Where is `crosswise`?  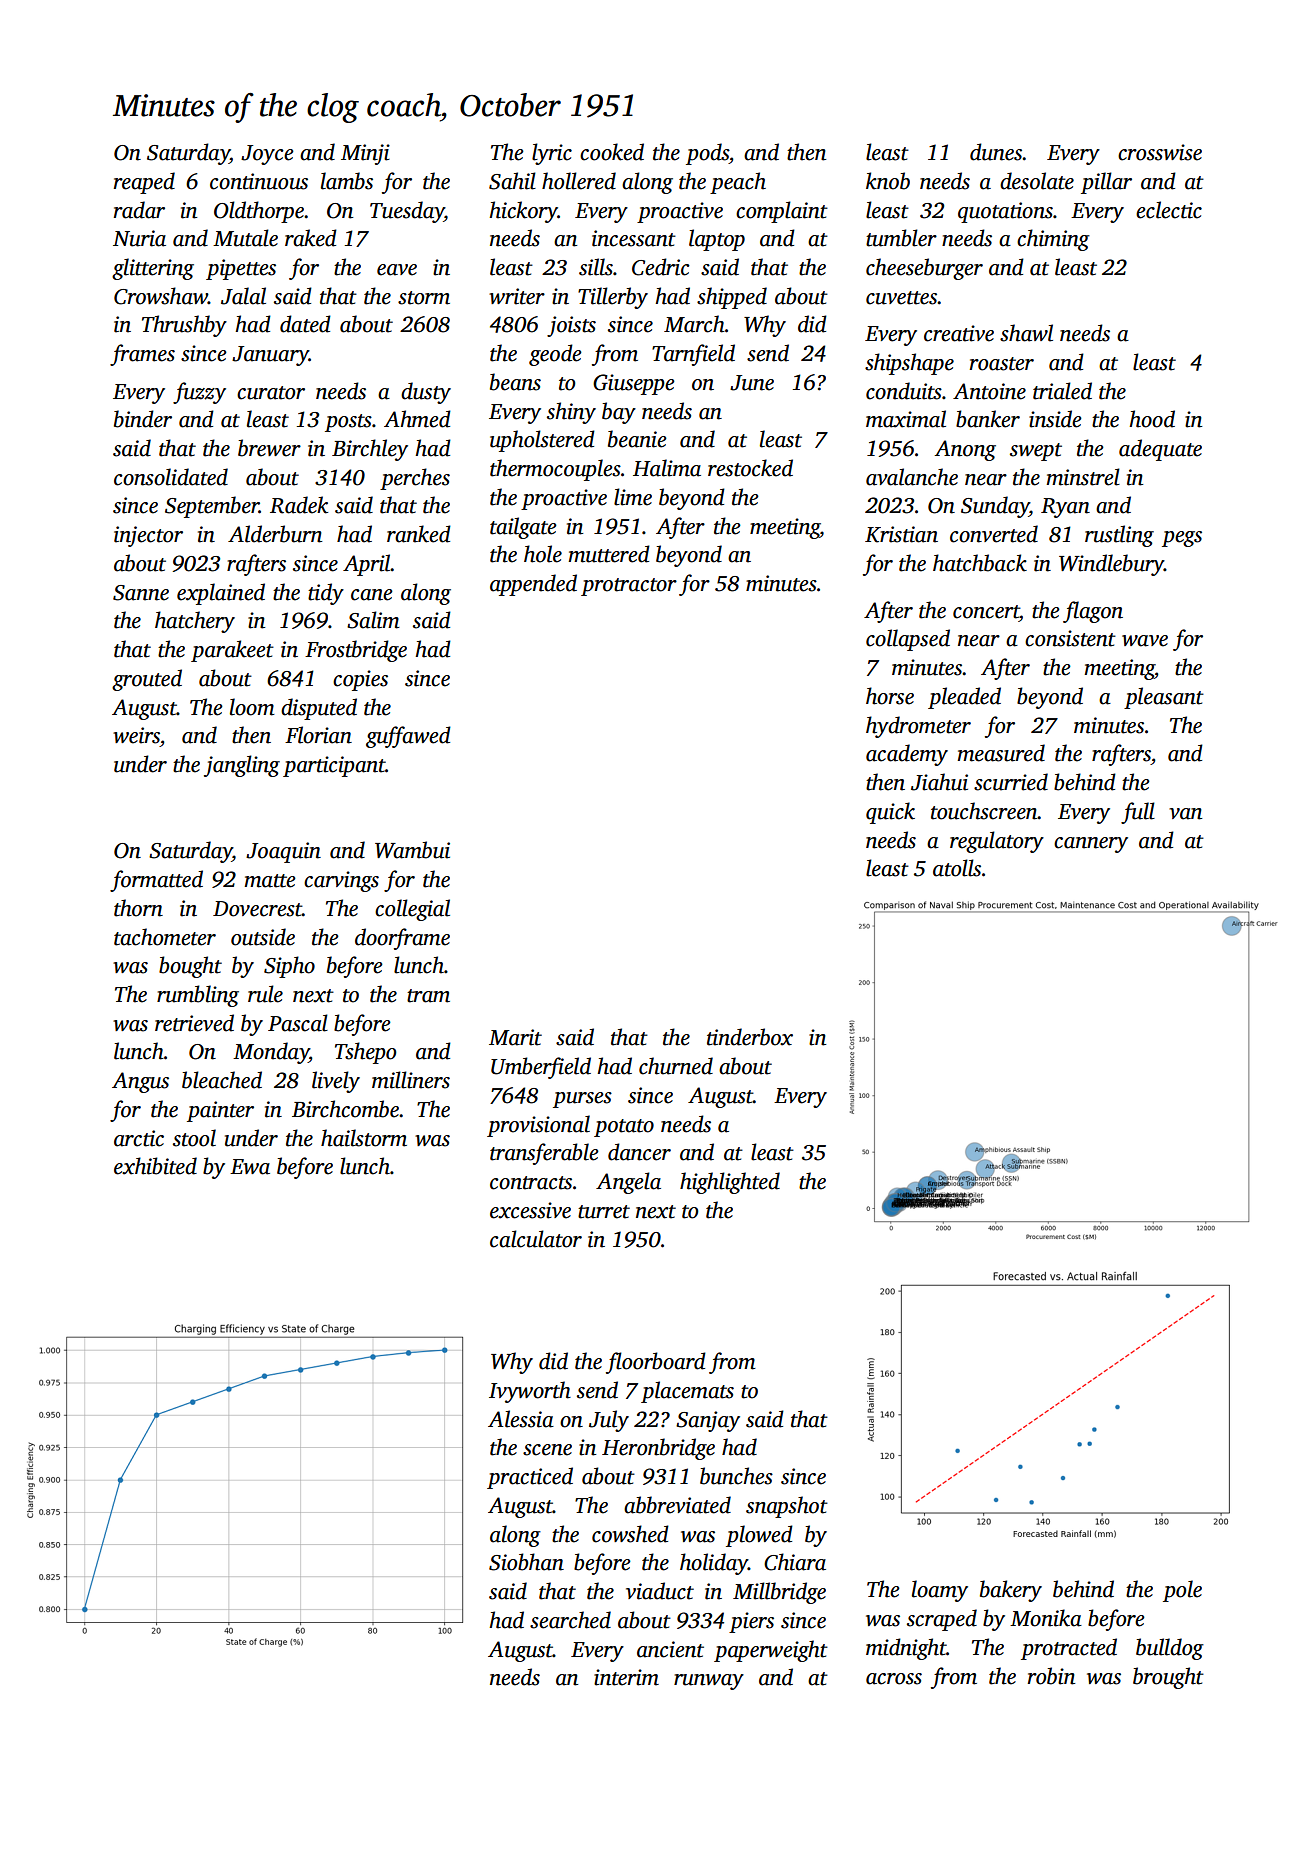
crosswise is located at coordinates (1160, 152).
